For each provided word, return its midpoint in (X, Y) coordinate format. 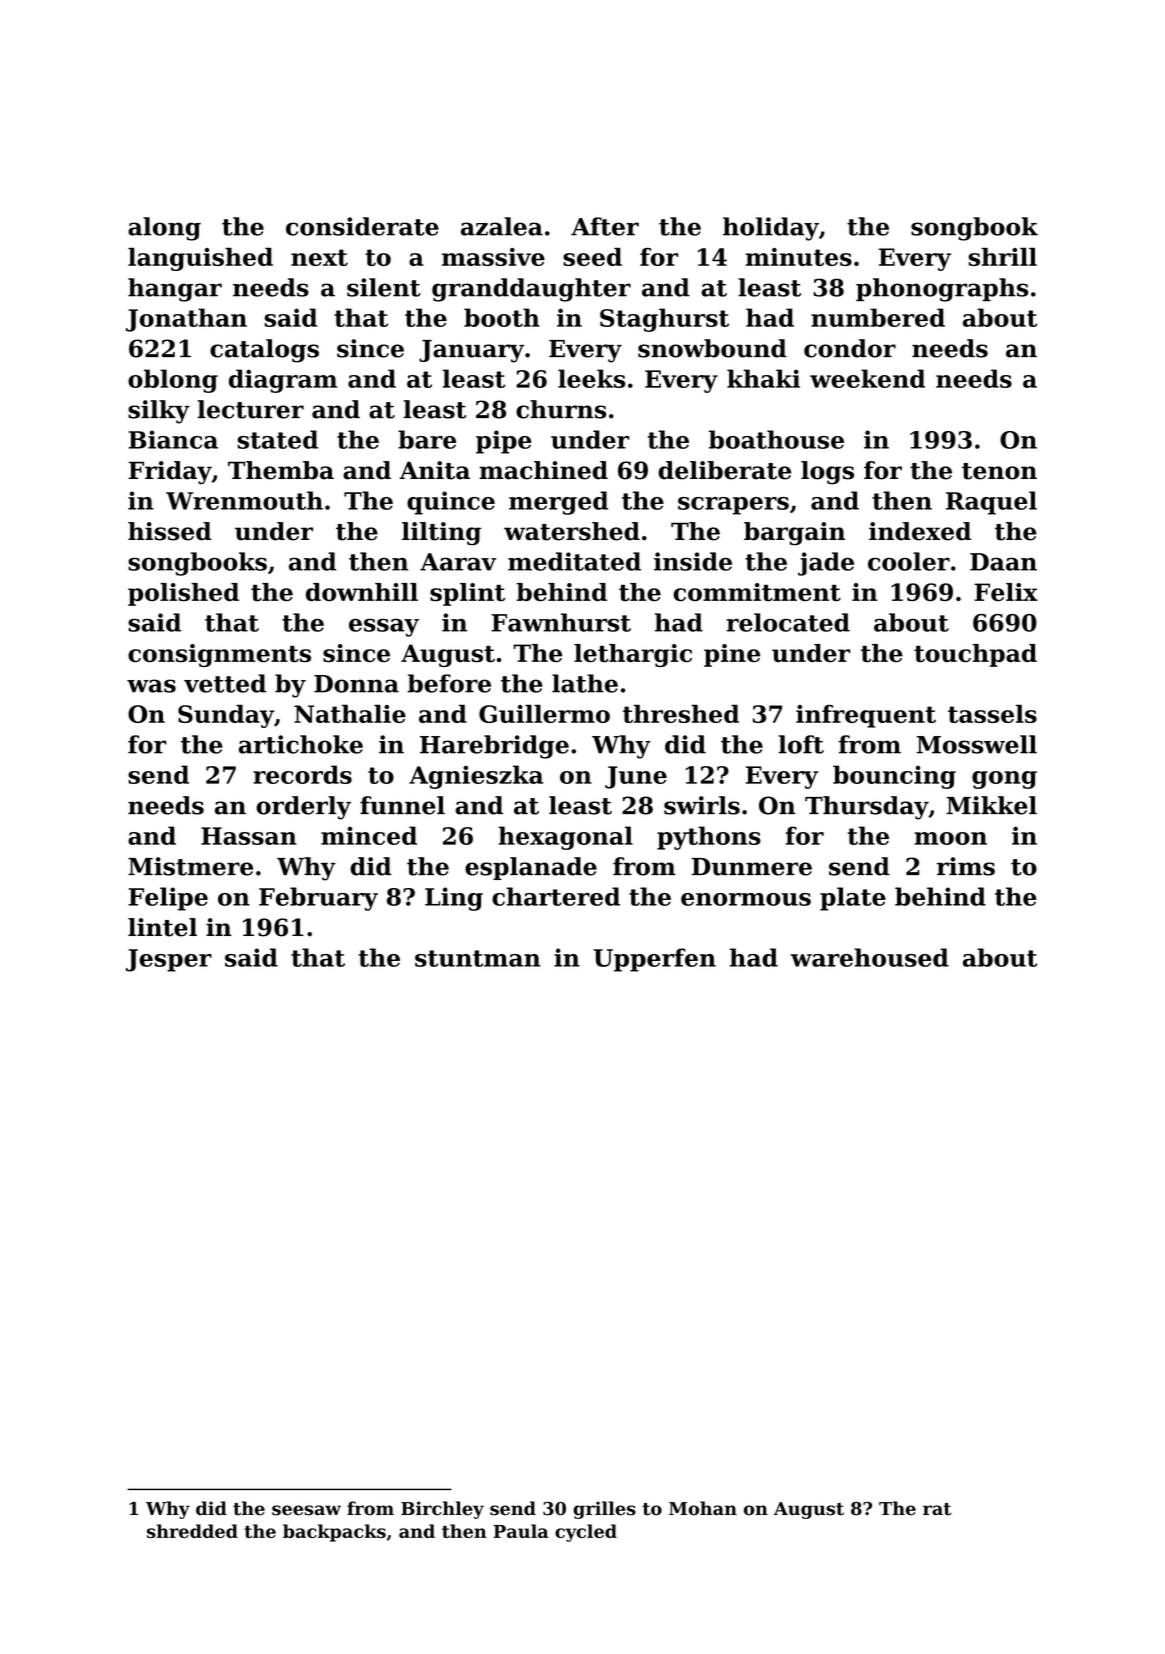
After (605, 226)
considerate (362, 226)
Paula (521, 1531)
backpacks (334, 1533)
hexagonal (565, 838)
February (318, 899)
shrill (1003, 257)
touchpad (975, 655)
